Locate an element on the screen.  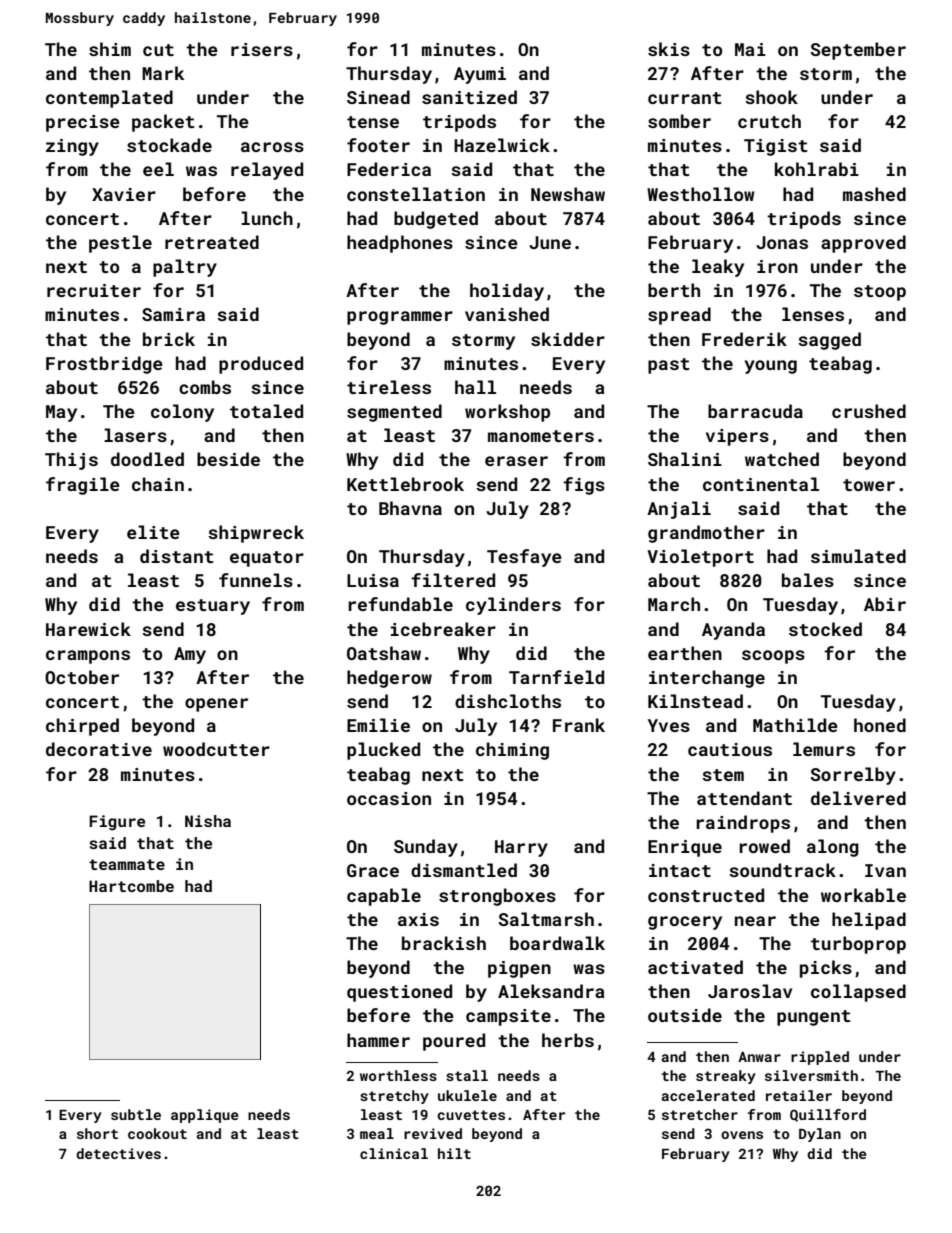
short is located at coordinates (97, 1133).
